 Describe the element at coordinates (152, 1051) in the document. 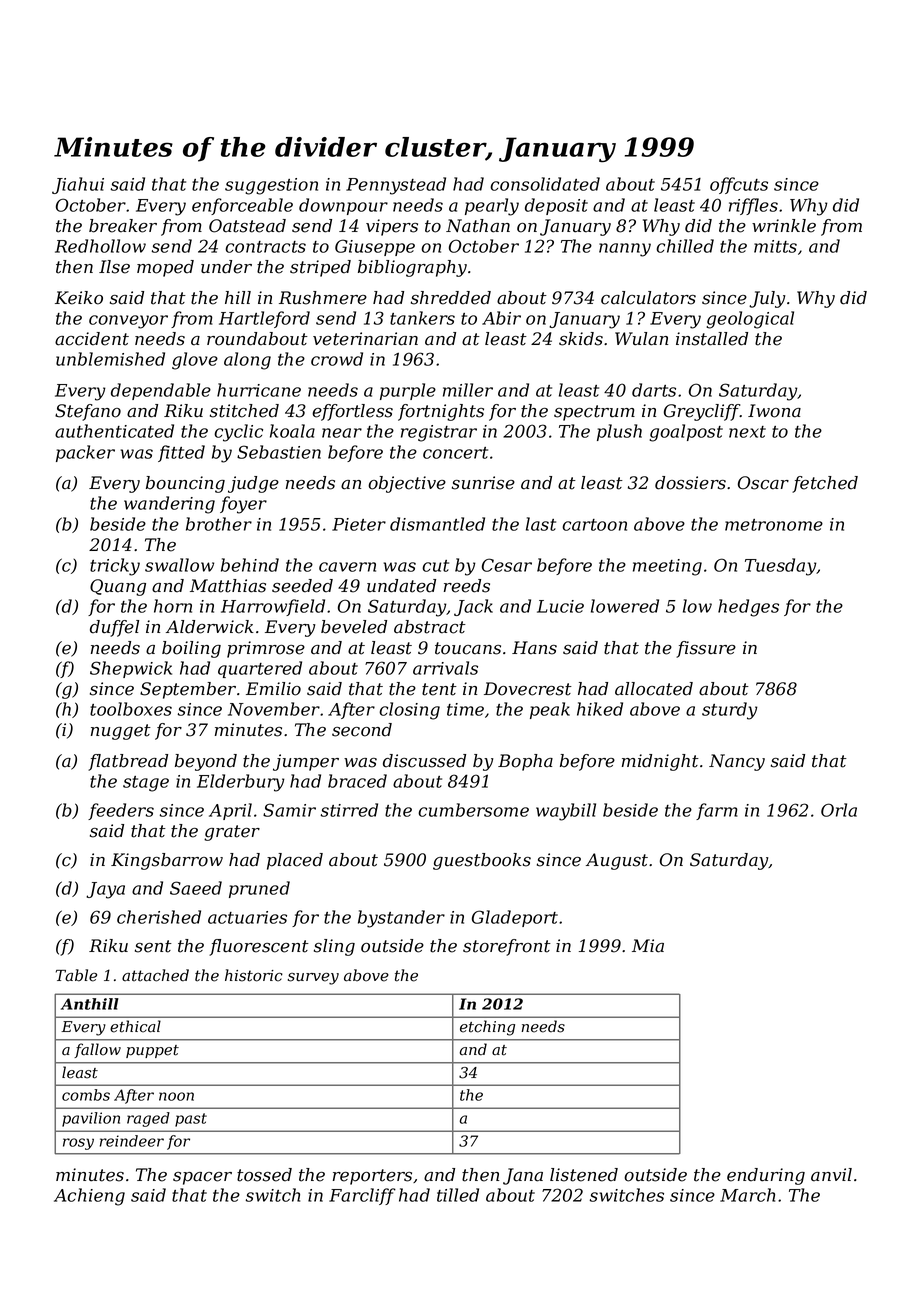

I see `puppet` at that location.
